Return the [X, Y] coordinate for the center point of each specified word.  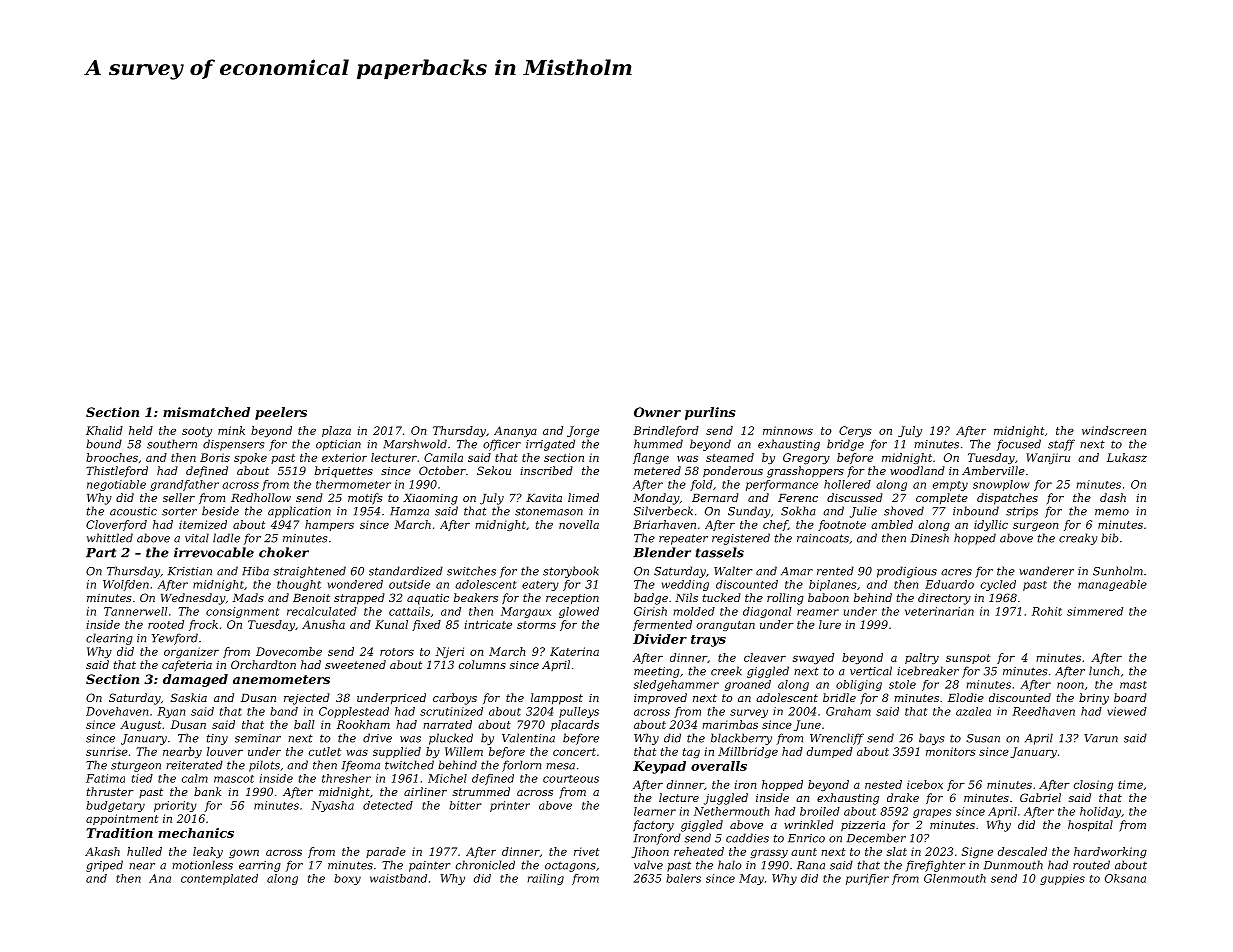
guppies [1062, 879]
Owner [657, 412]
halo [730, 865]
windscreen [1114, 430]
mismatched [206, 412]
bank [207, 791]
